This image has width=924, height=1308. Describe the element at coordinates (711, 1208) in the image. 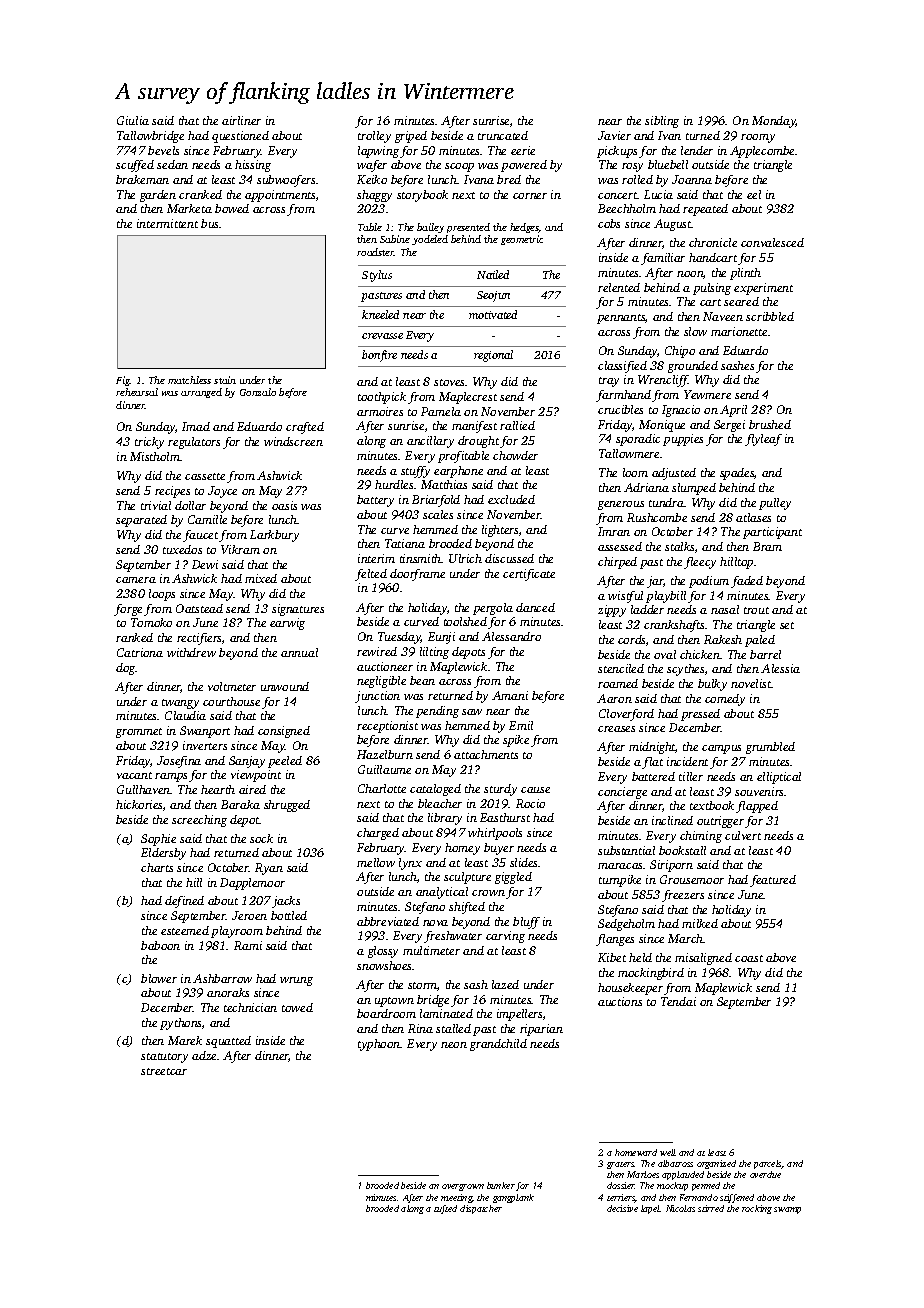

I see `stirred` at that location.
